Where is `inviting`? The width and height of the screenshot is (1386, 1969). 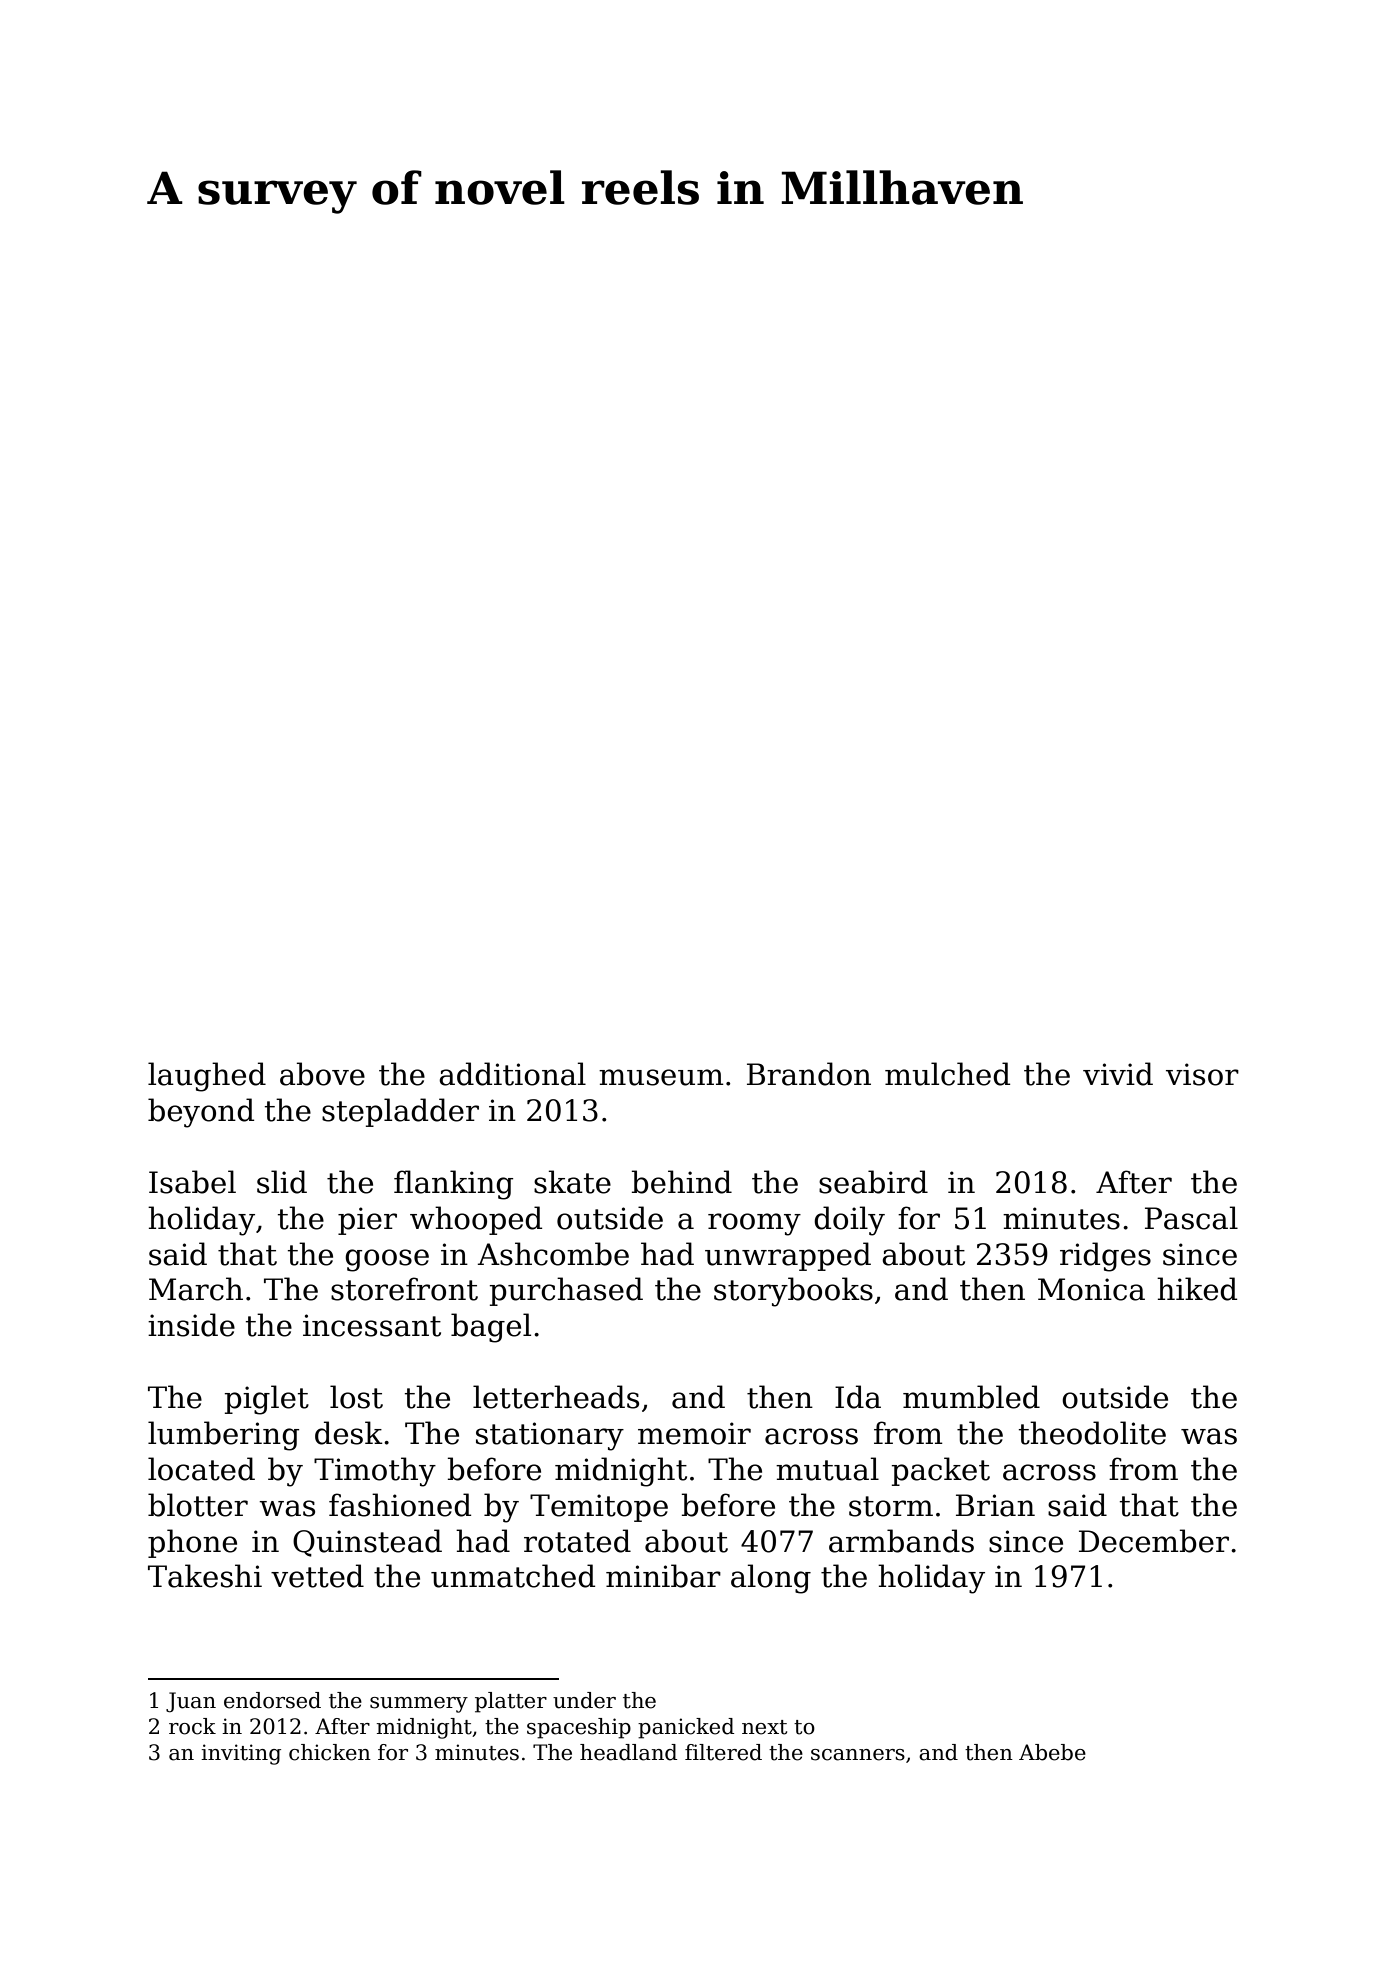
inviting is located at coordinates (241, 1754).
